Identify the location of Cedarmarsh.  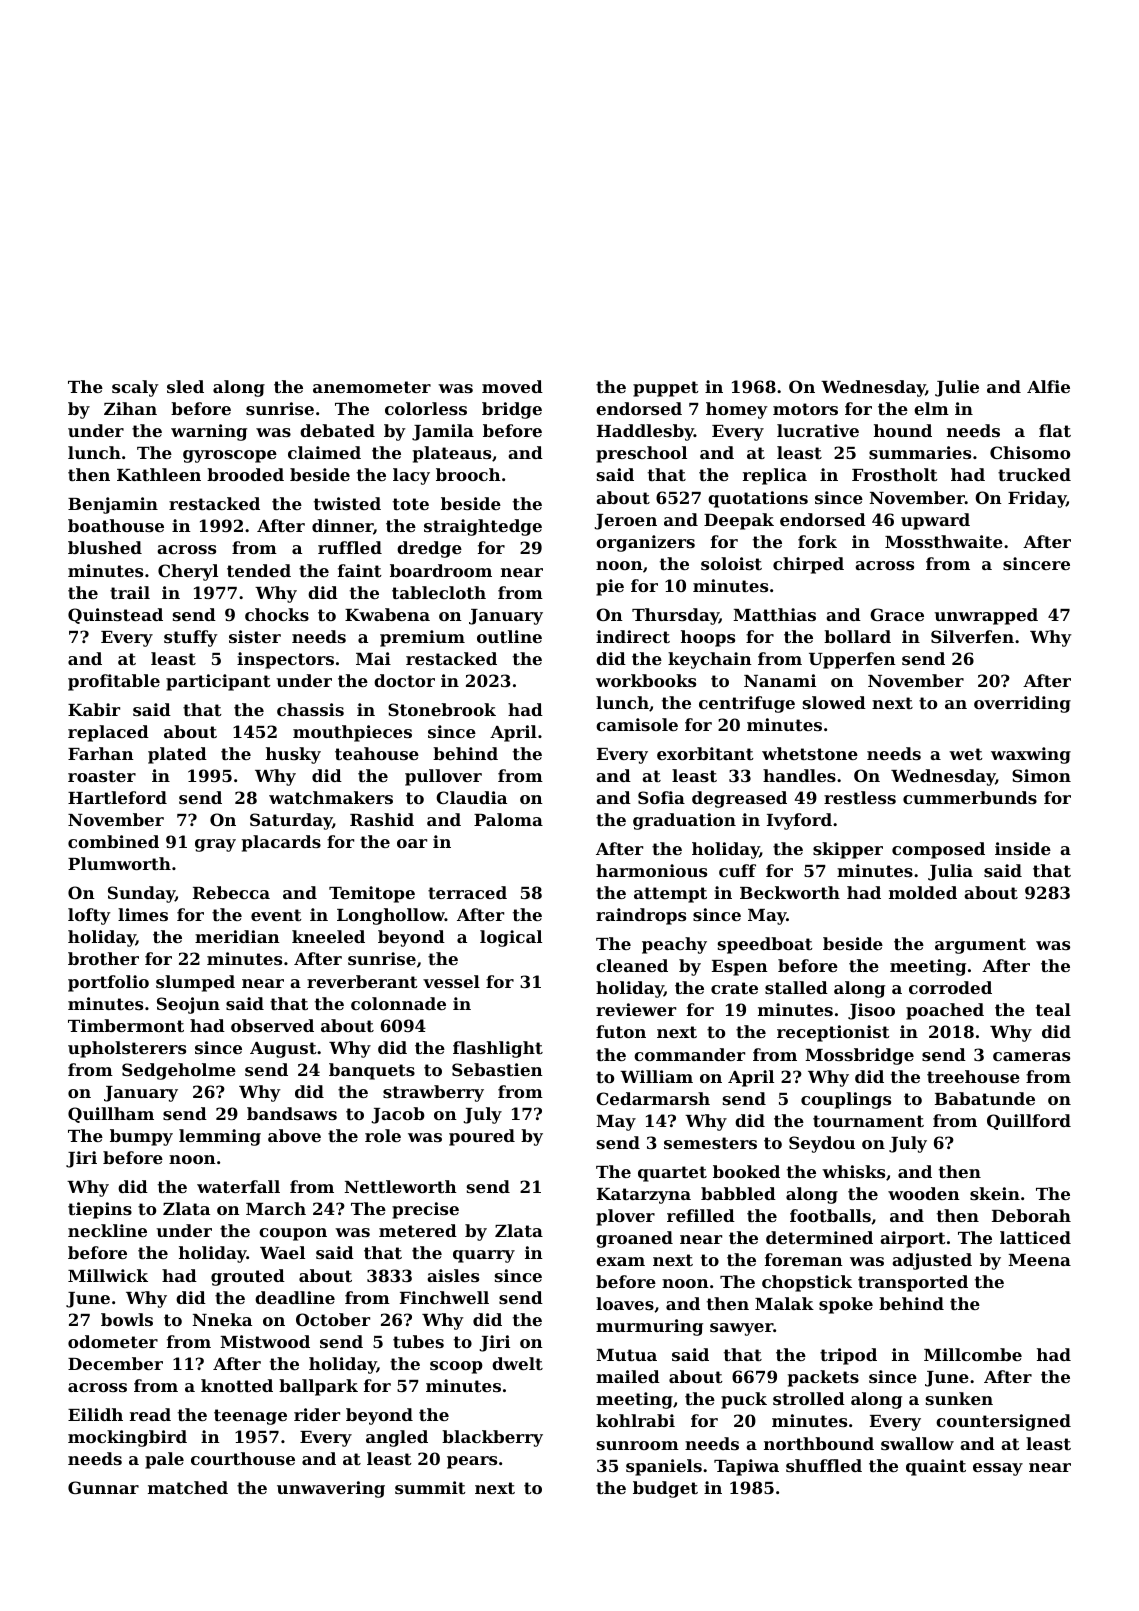
(653, 1098).
